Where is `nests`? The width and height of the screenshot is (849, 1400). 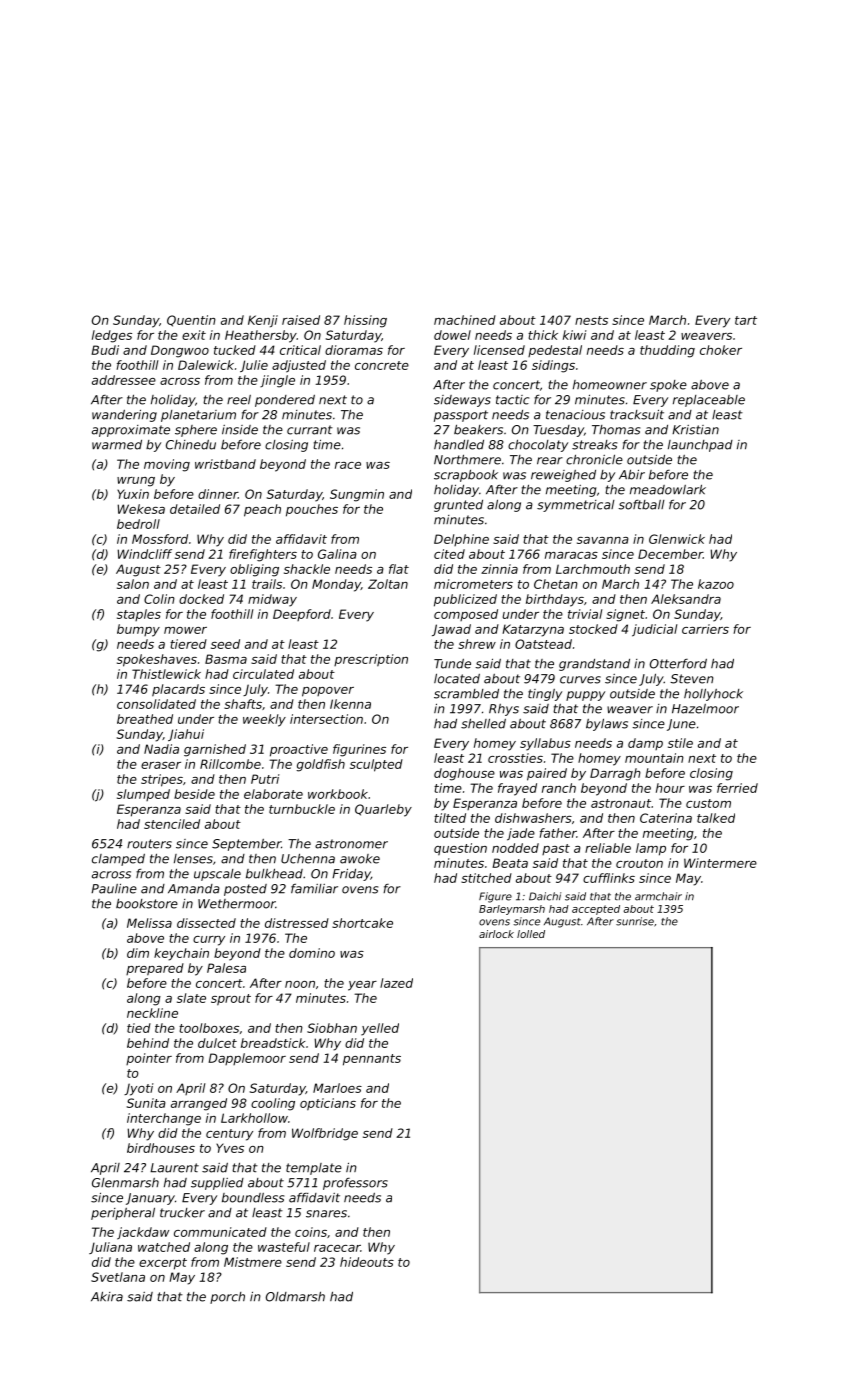
nests is located at coordinates (591, 320).
